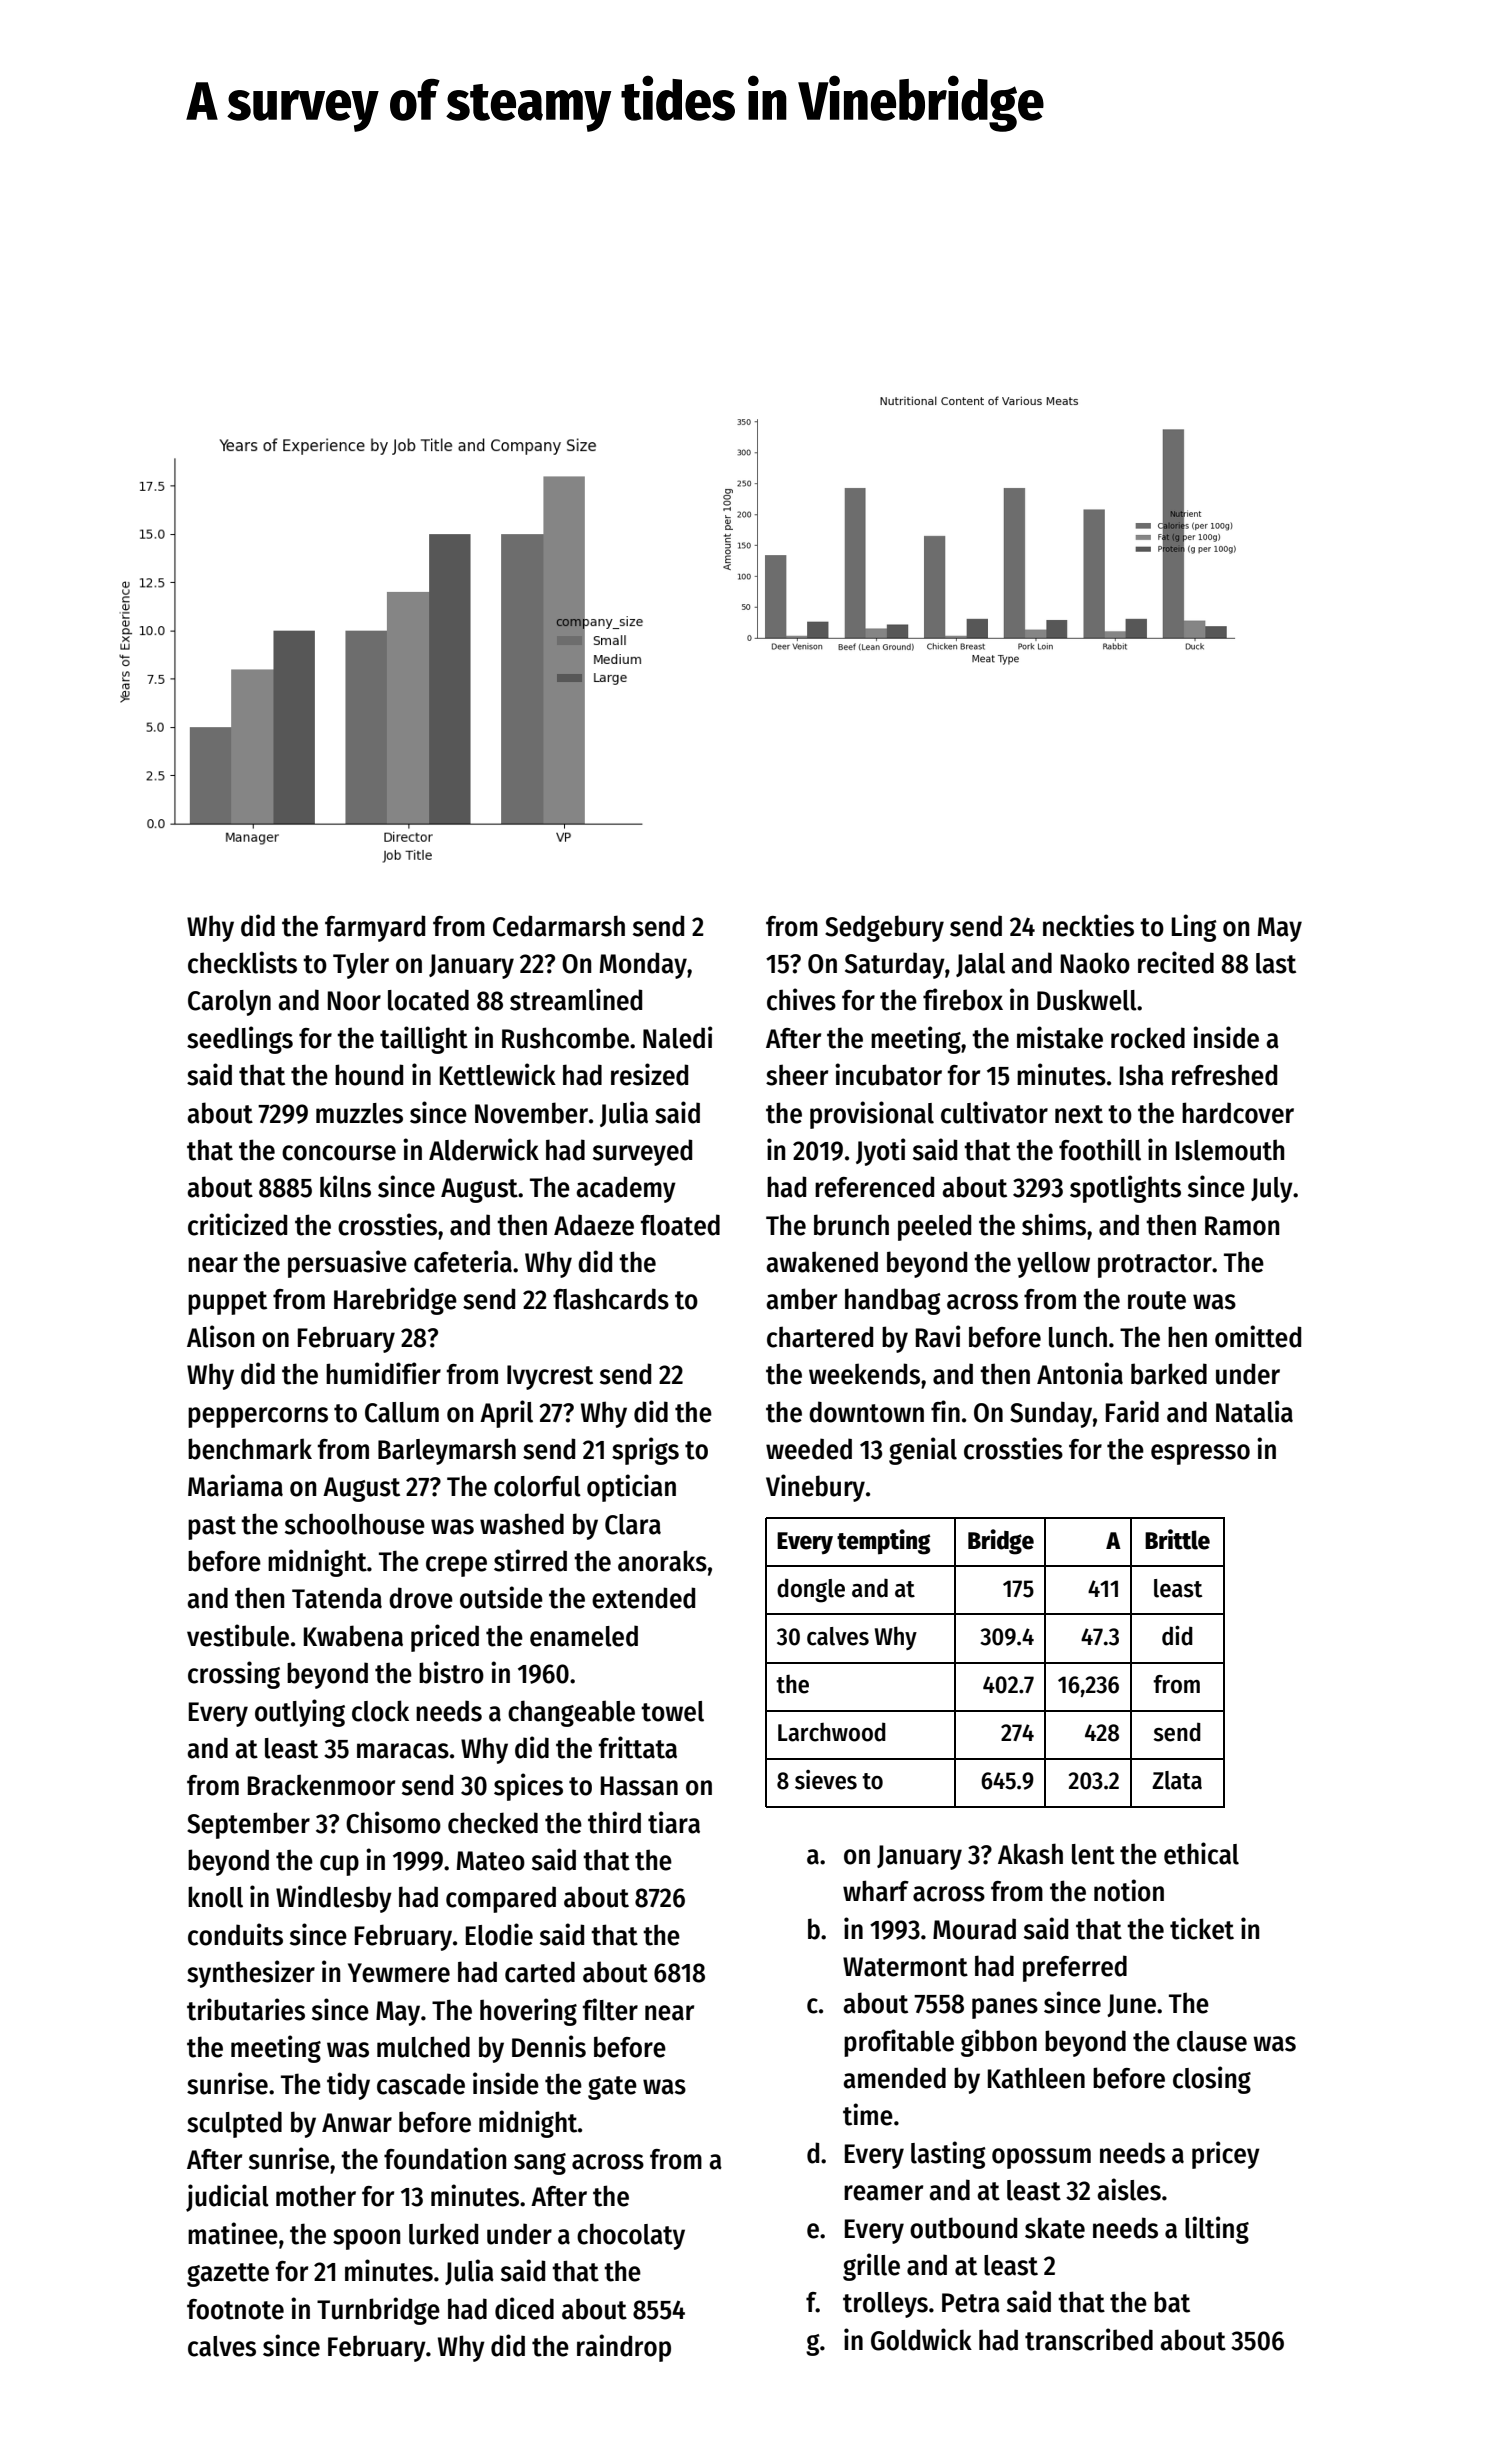  Describe the element at coordinates (851, 1225) in the screenshot. I see `brunch` at that location.
